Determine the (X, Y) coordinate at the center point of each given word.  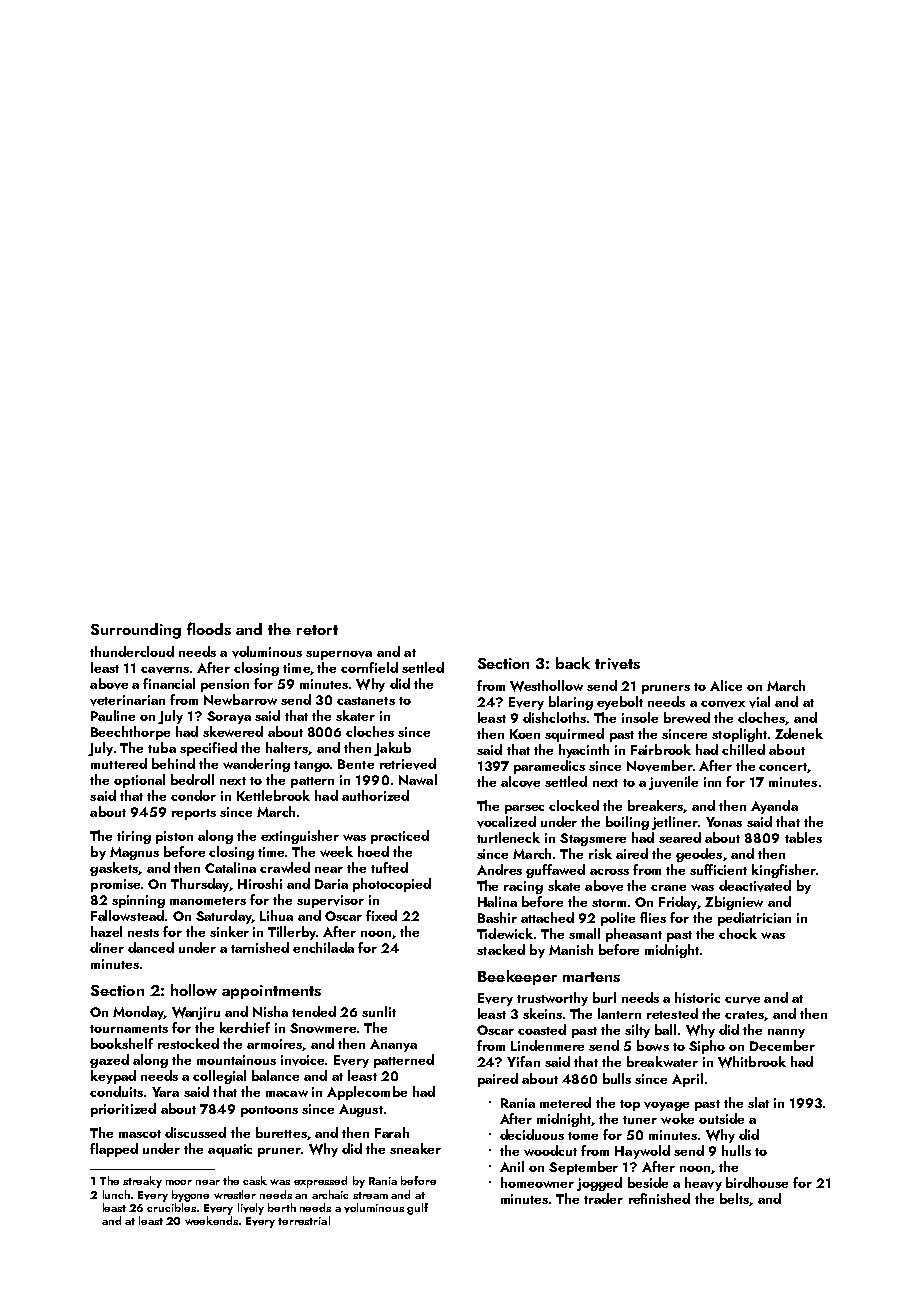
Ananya (393, 1045)
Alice (726, 685)
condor (193, 795)
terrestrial (304, 1220)
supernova (339, 655)
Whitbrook (752, 1062)
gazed (109, 1061)
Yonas (724, 822)
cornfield (369, 667)
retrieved (408, 764)
